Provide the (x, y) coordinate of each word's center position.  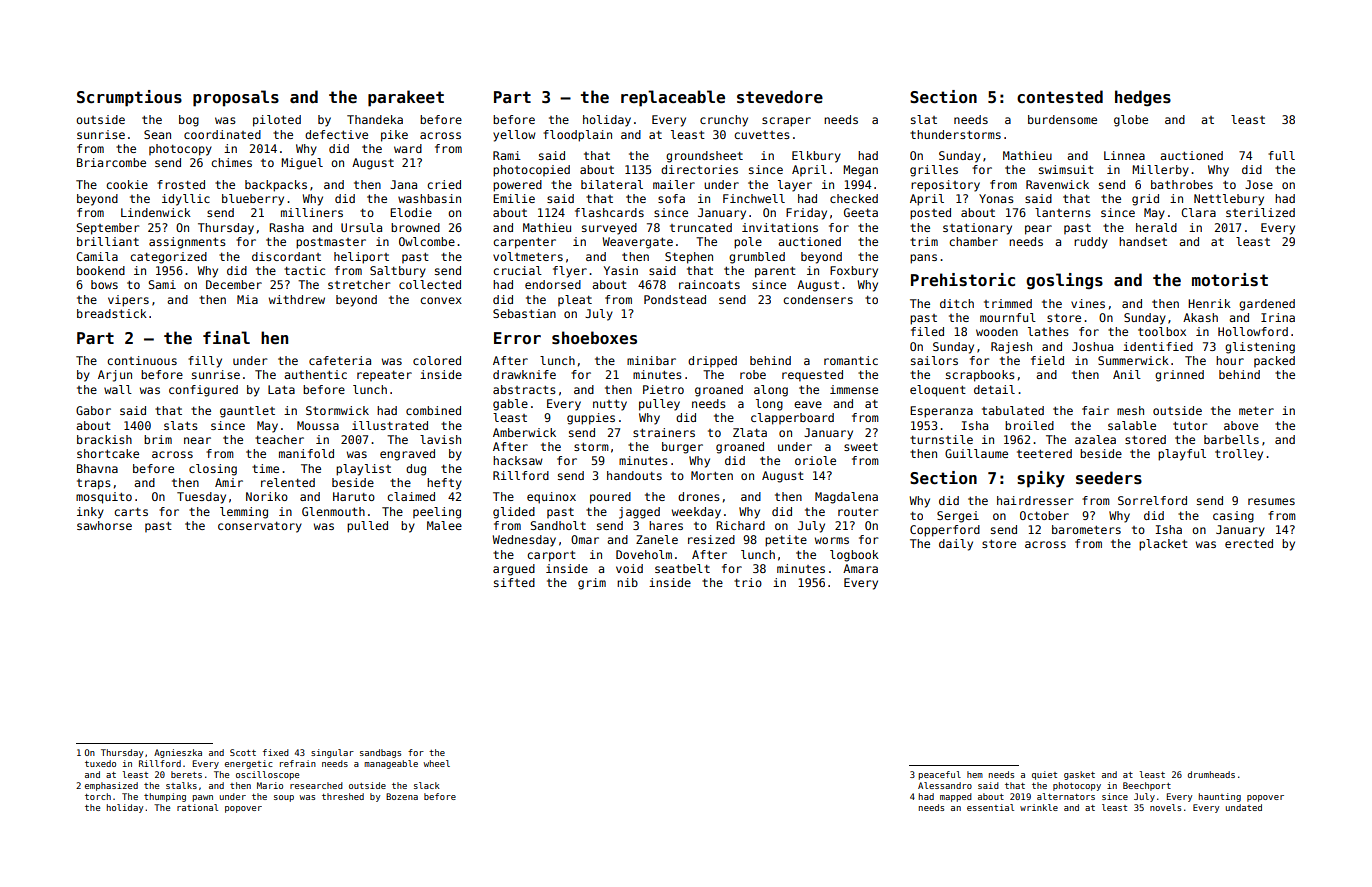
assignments (187, 243)
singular (332, 753)
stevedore (780, 97)
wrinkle (1039, 807)
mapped (956, 797)
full (1281, 155)
